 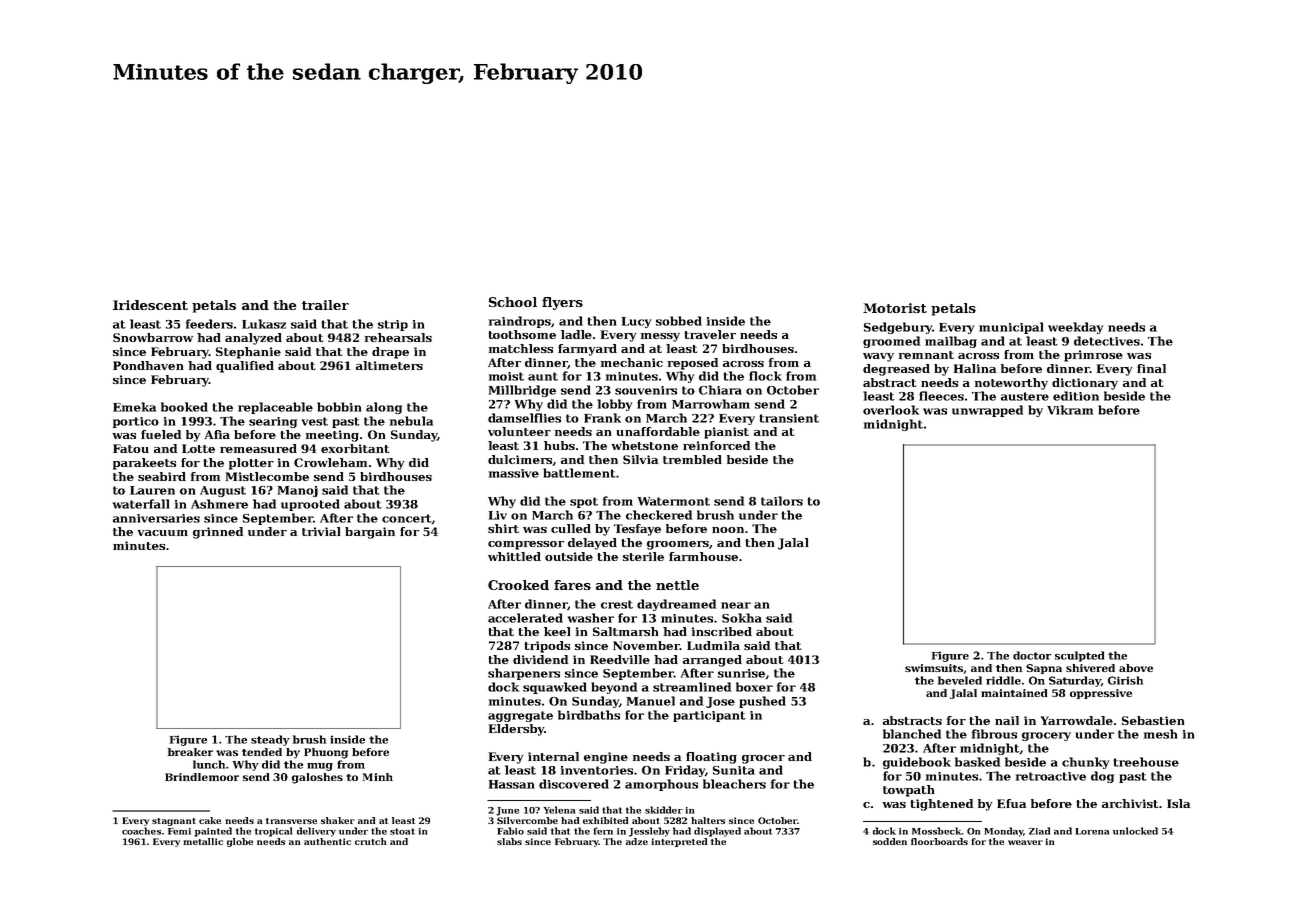 What do you see at coordinates (525, 618) in the screenshot?
I see `accelerated` at bounding box center [525, 618].
